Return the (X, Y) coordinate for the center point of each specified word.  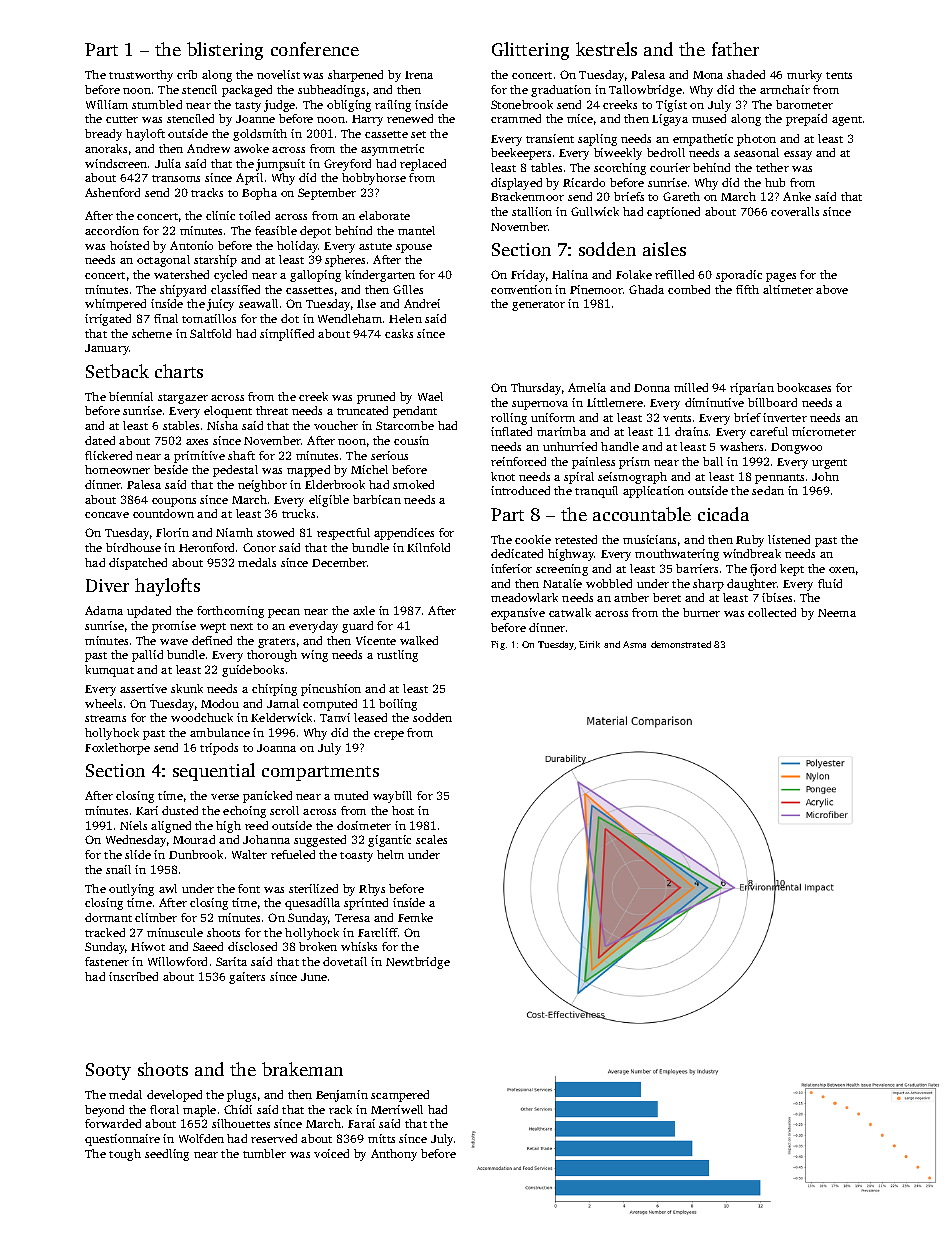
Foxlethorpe (117, 749)
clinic (220, 215)
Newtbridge (418, 963)
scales (431, 839)
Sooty (108, 1071)
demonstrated (681, 644)
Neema (837, 613)
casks (399, 333)
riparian (752, 389)
